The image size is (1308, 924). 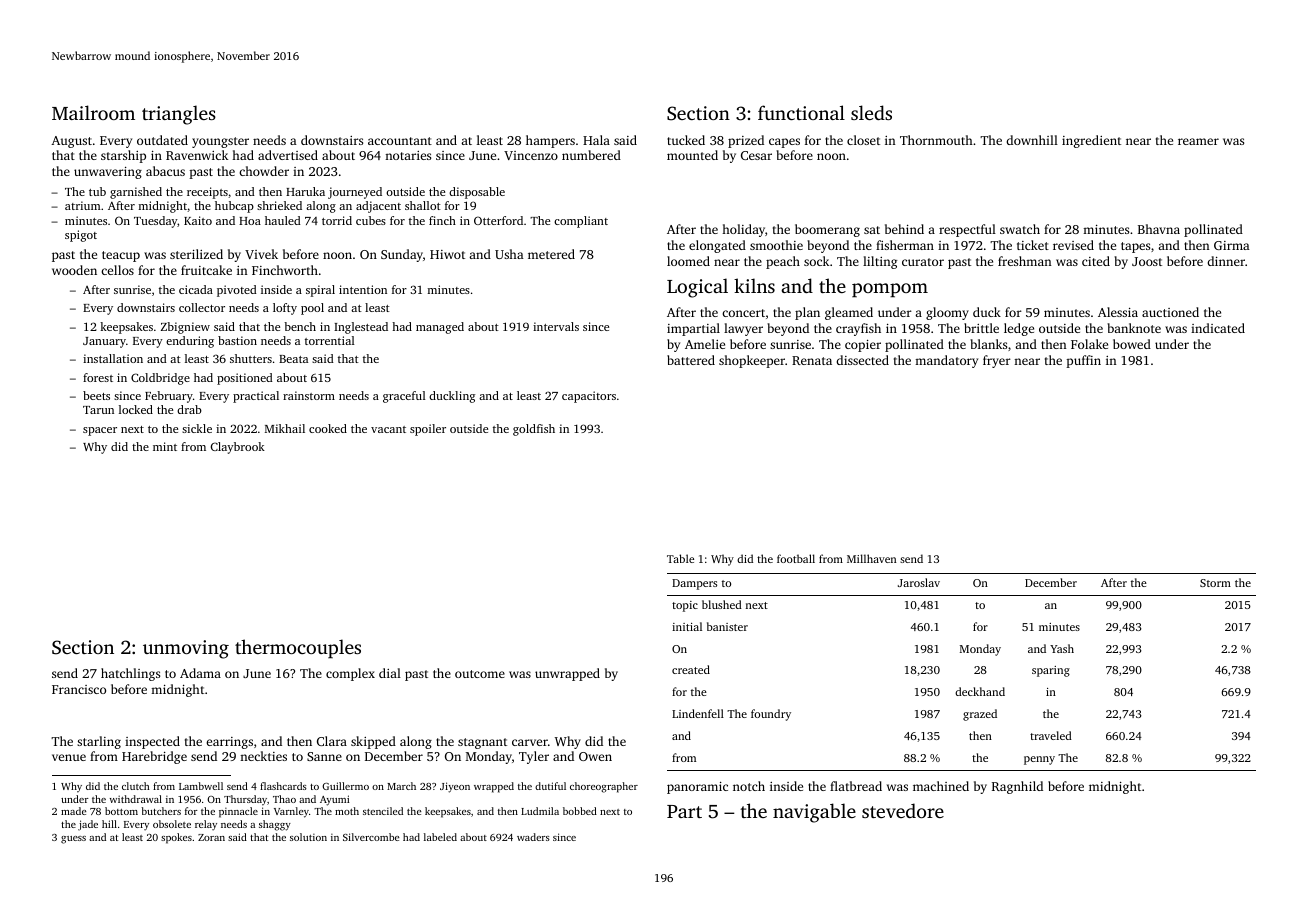 What do you see at coordinates (752, 361) in the screenshot?
I see `shopkeeper` at bounding box center [752, 361].
